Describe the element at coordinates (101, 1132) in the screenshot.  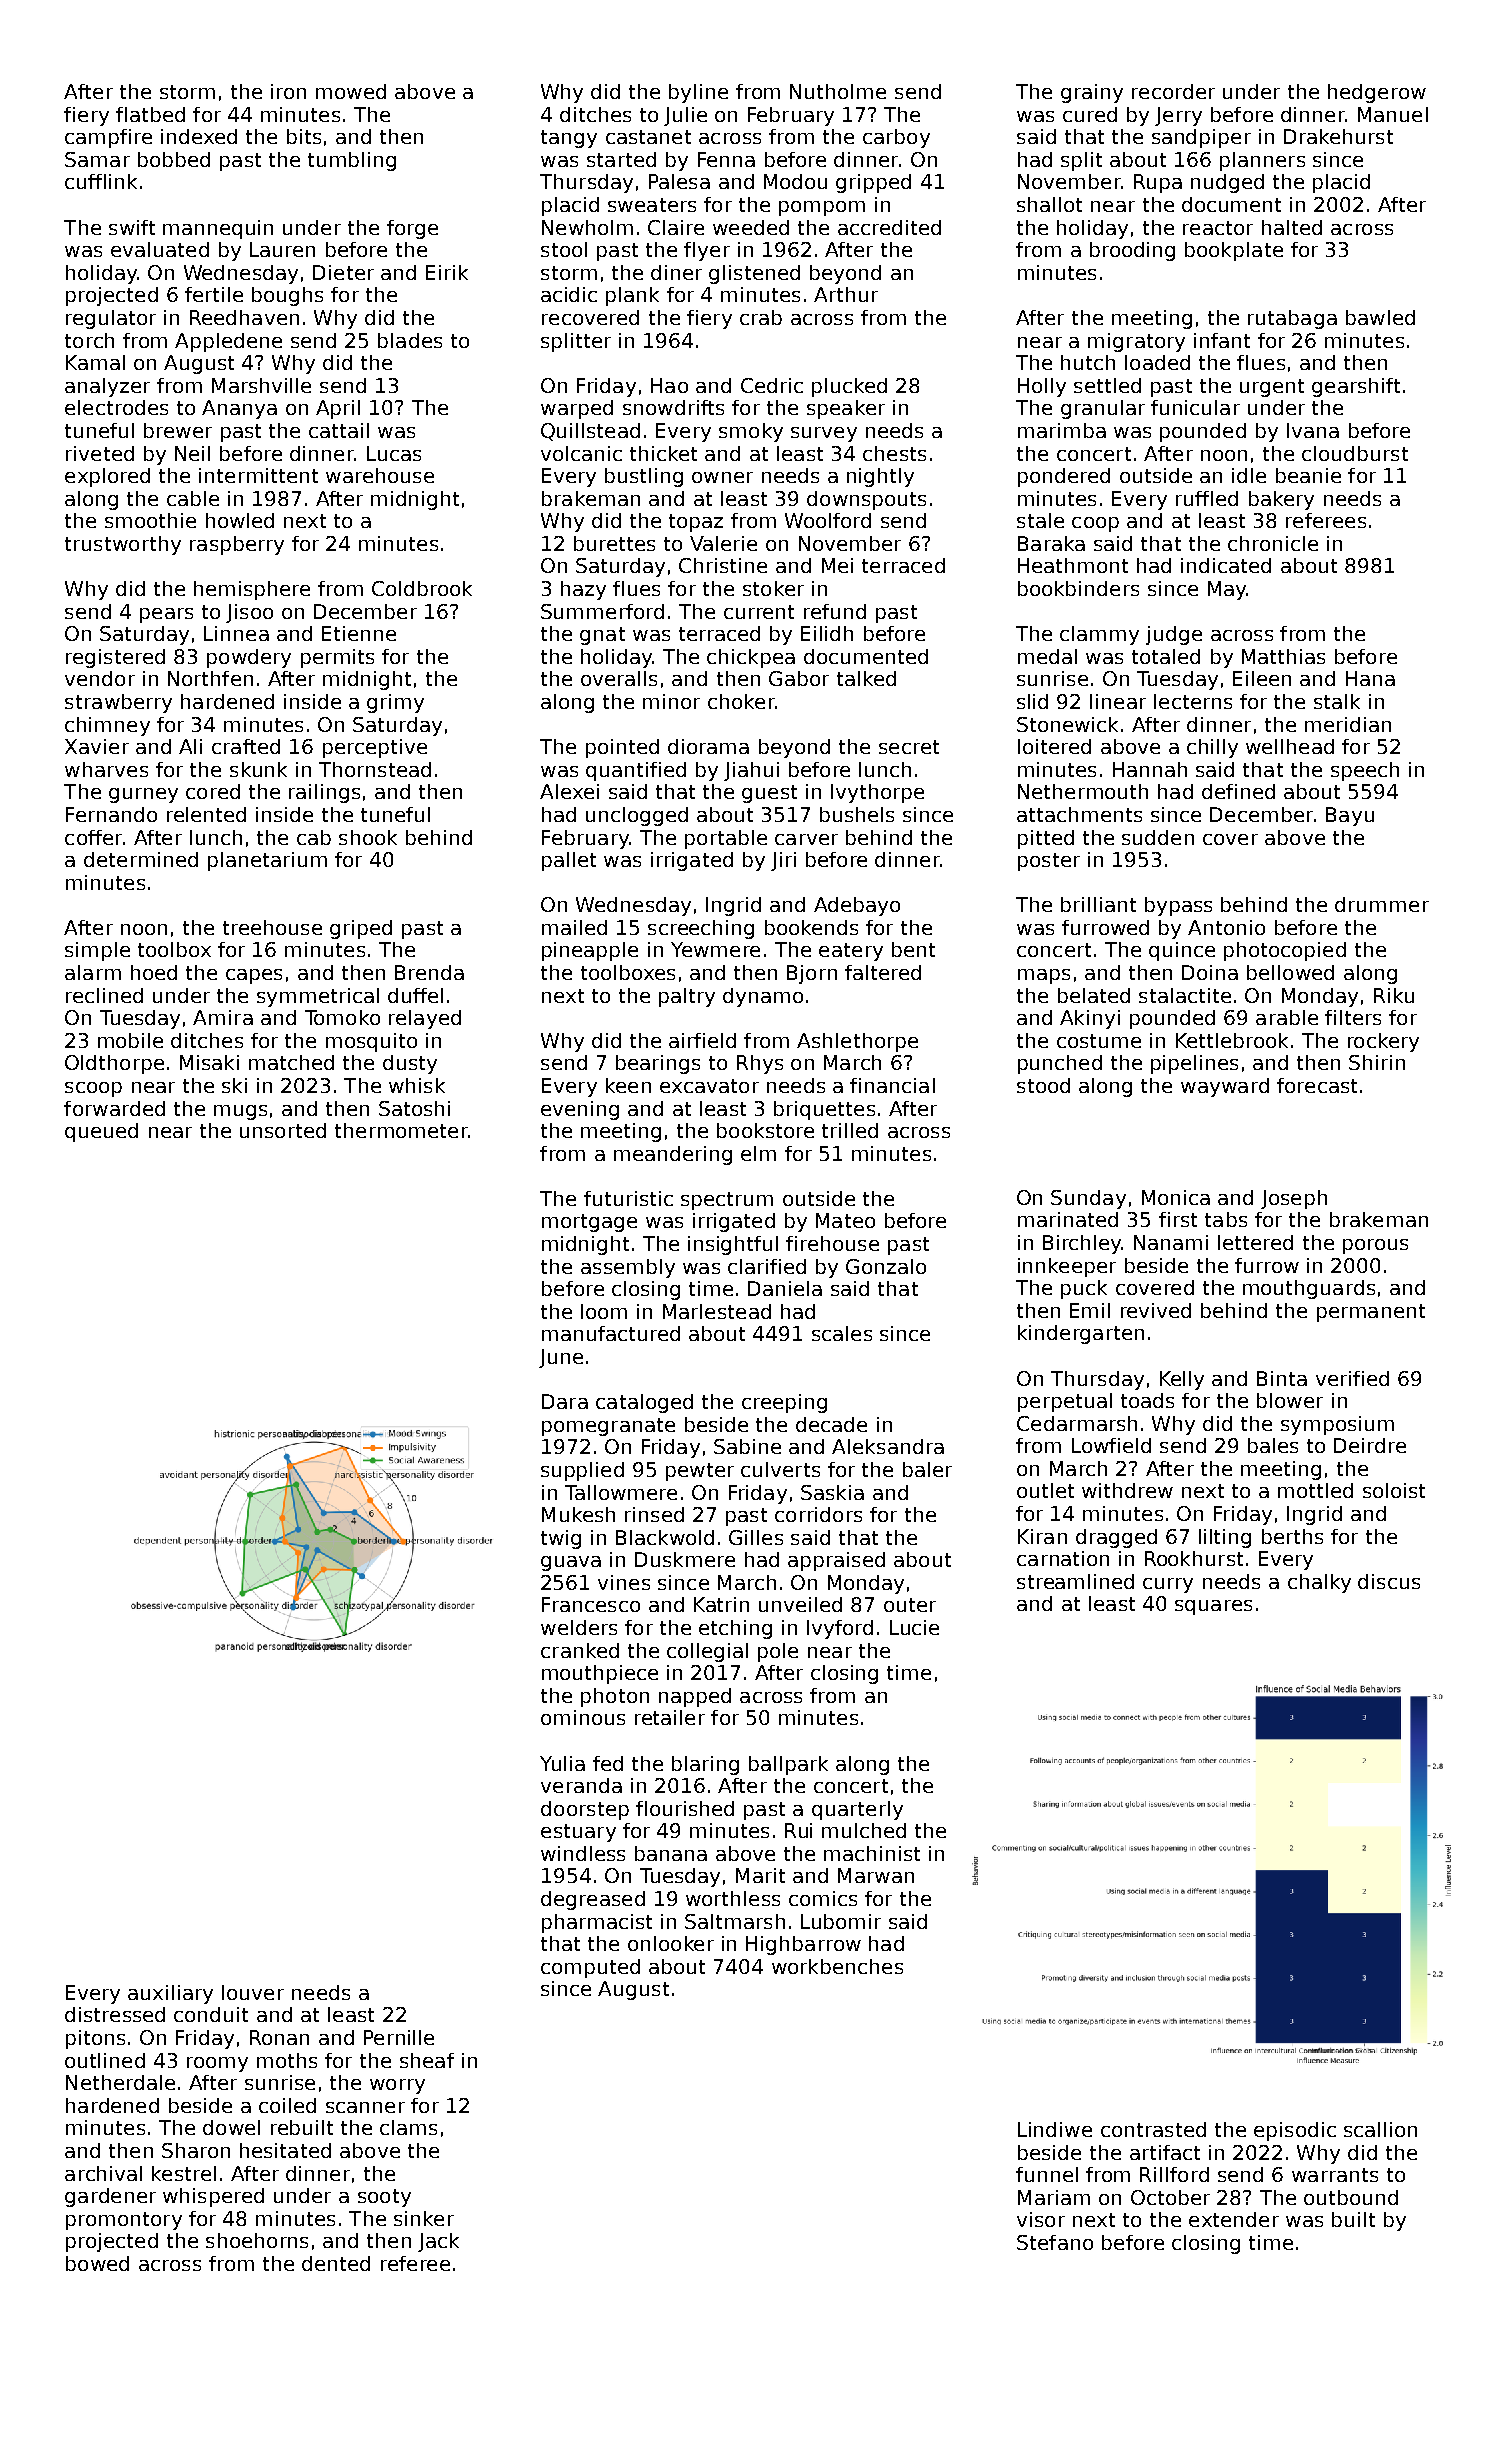
I see `queued` at that location.
